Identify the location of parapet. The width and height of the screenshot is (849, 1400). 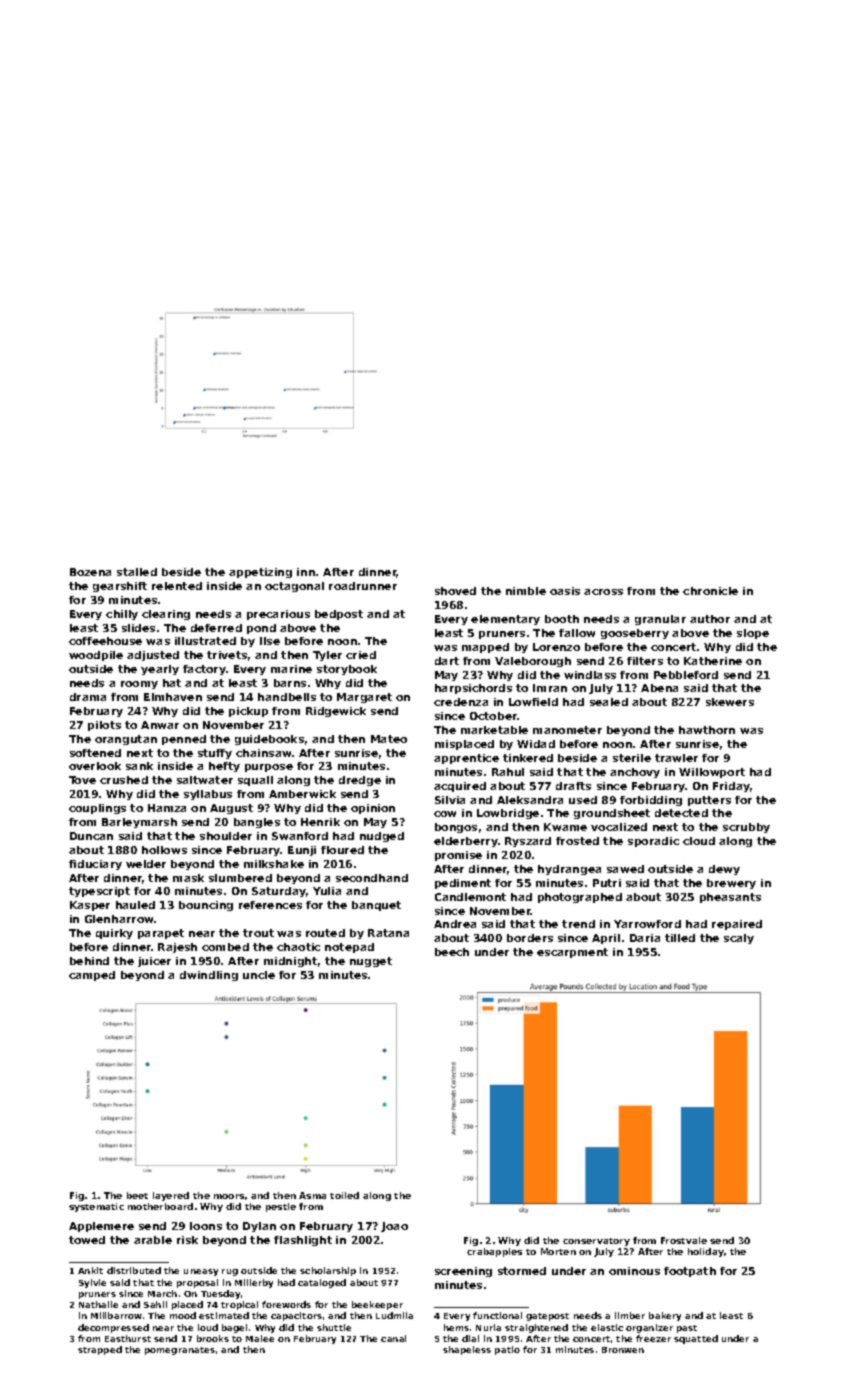
(161, 934).
